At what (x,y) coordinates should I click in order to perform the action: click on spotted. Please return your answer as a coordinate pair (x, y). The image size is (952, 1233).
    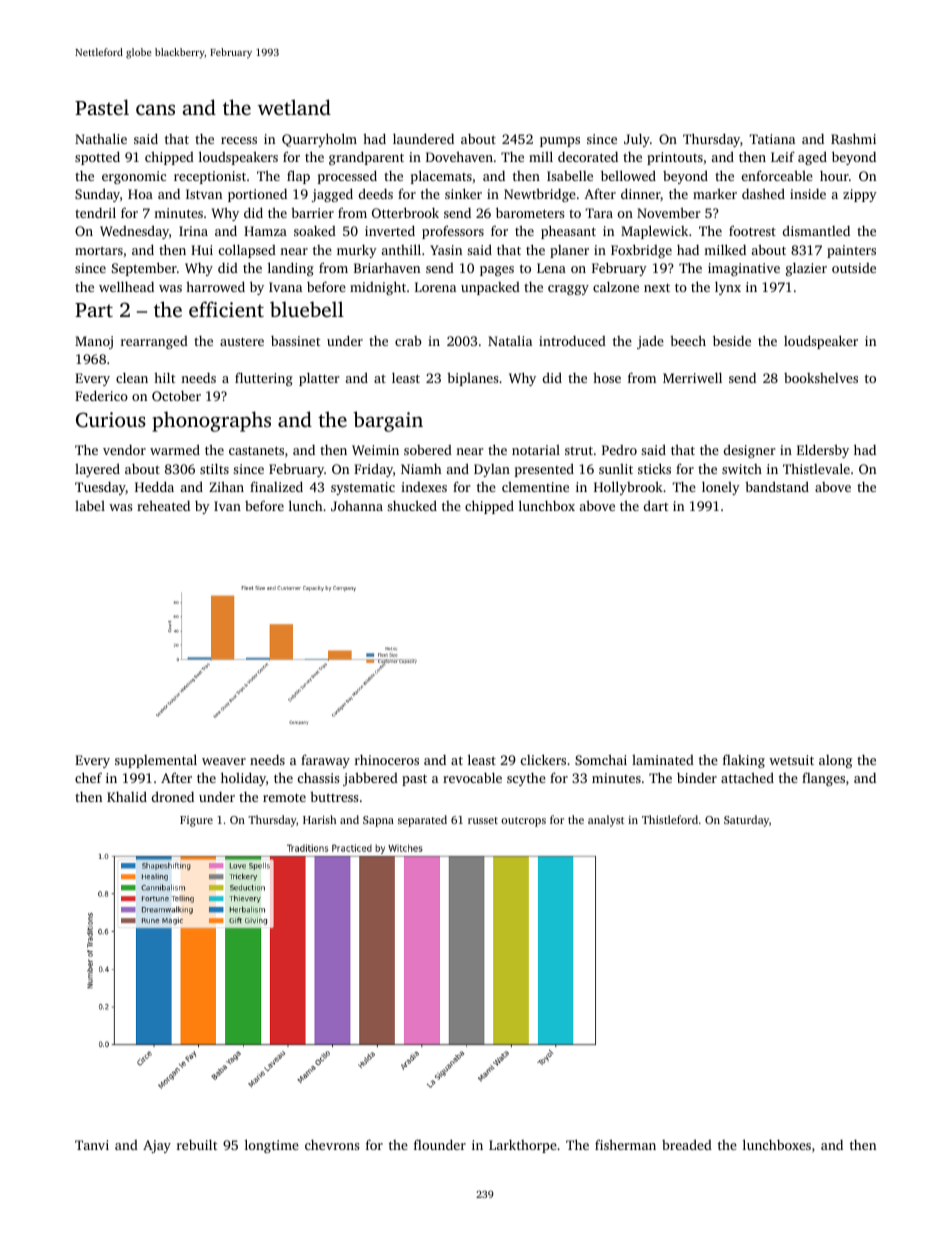
    Looking at the image, I should click on (97, 158).
